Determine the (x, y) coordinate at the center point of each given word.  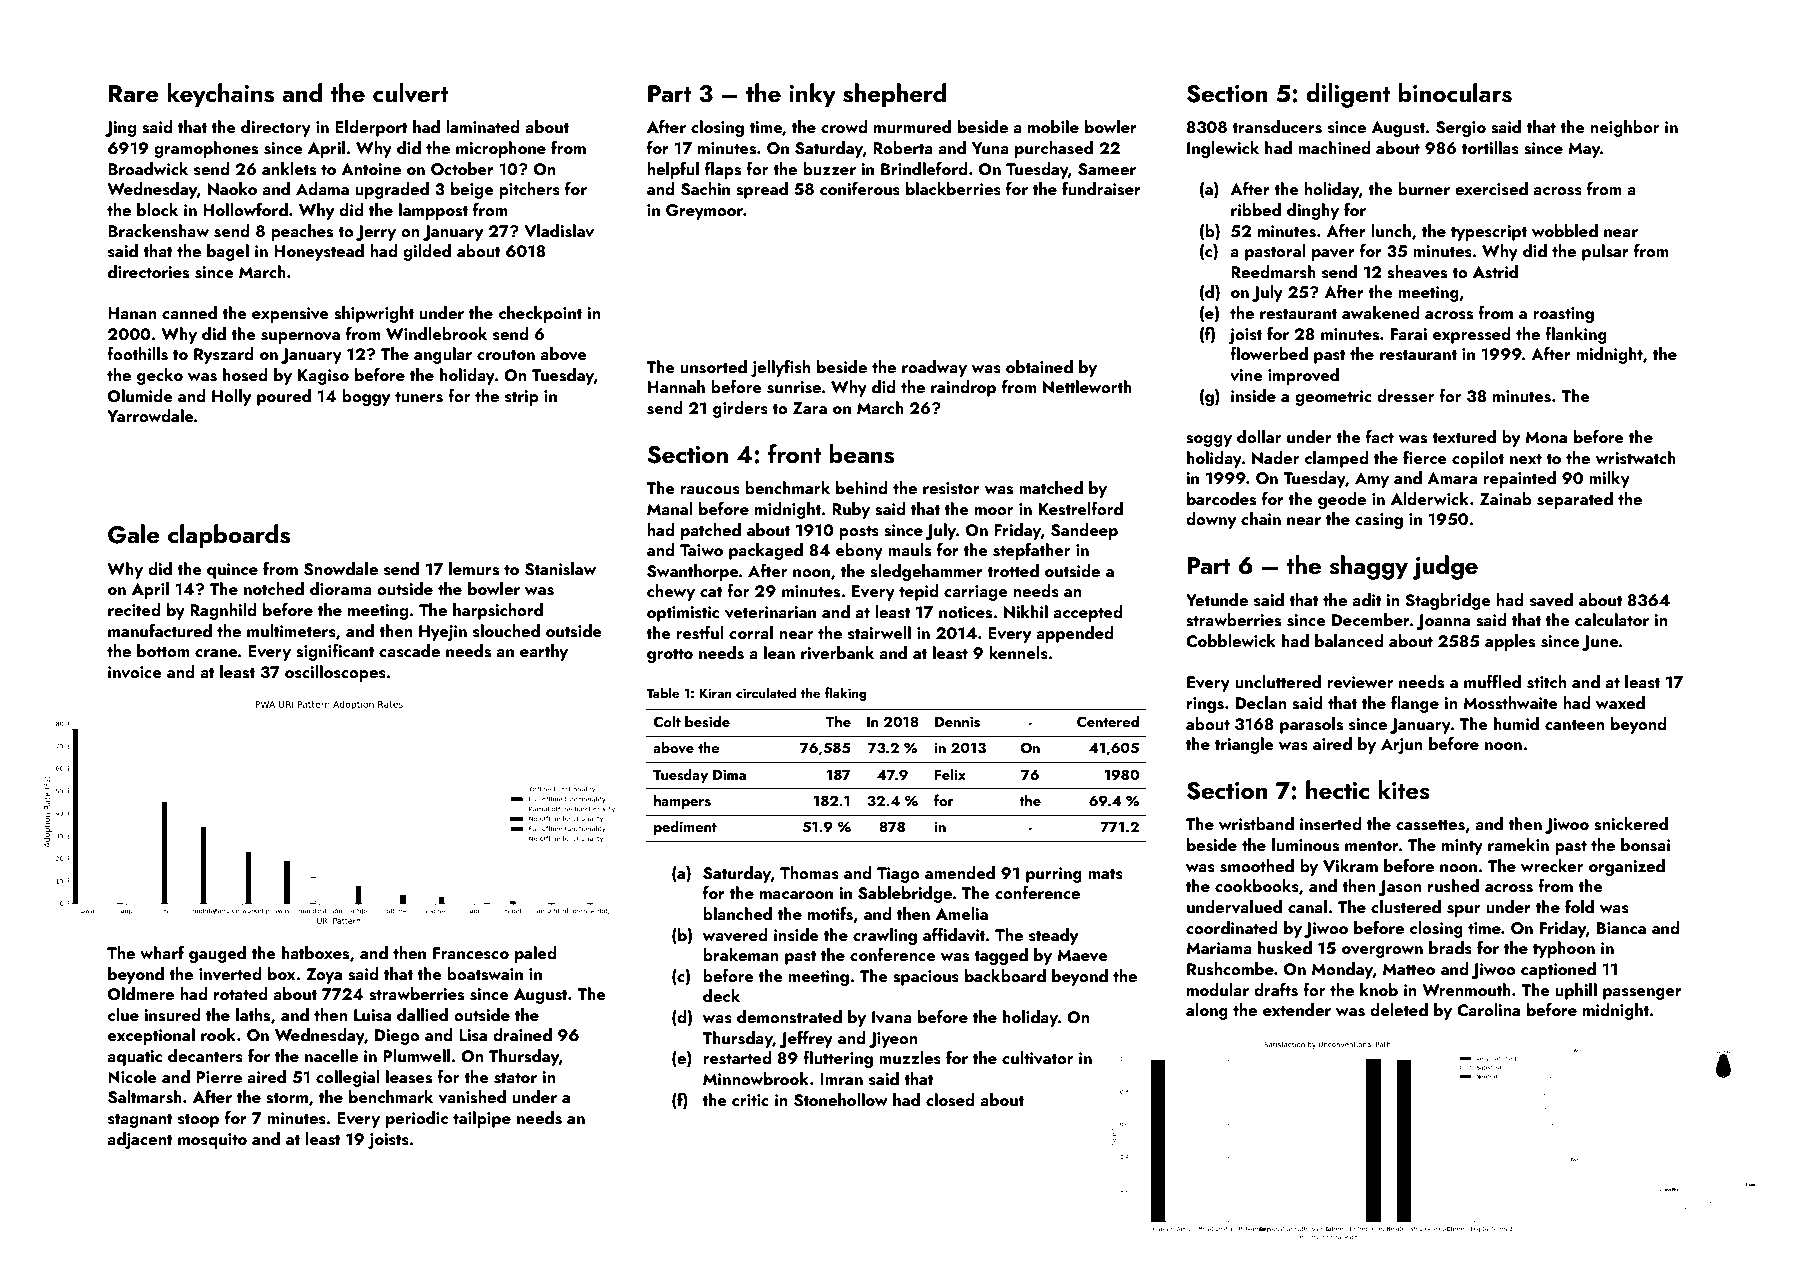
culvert (411, 93)
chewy (671, 592)
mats (1105, 874)
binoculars (1455, 93)
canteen (1575, 724)
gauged (217, 954)
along (1207, 1011)
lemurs (474, 569)
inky (812, 95)
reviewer (1360, 682)
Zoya (324, 976)
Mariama (1219, 948)
